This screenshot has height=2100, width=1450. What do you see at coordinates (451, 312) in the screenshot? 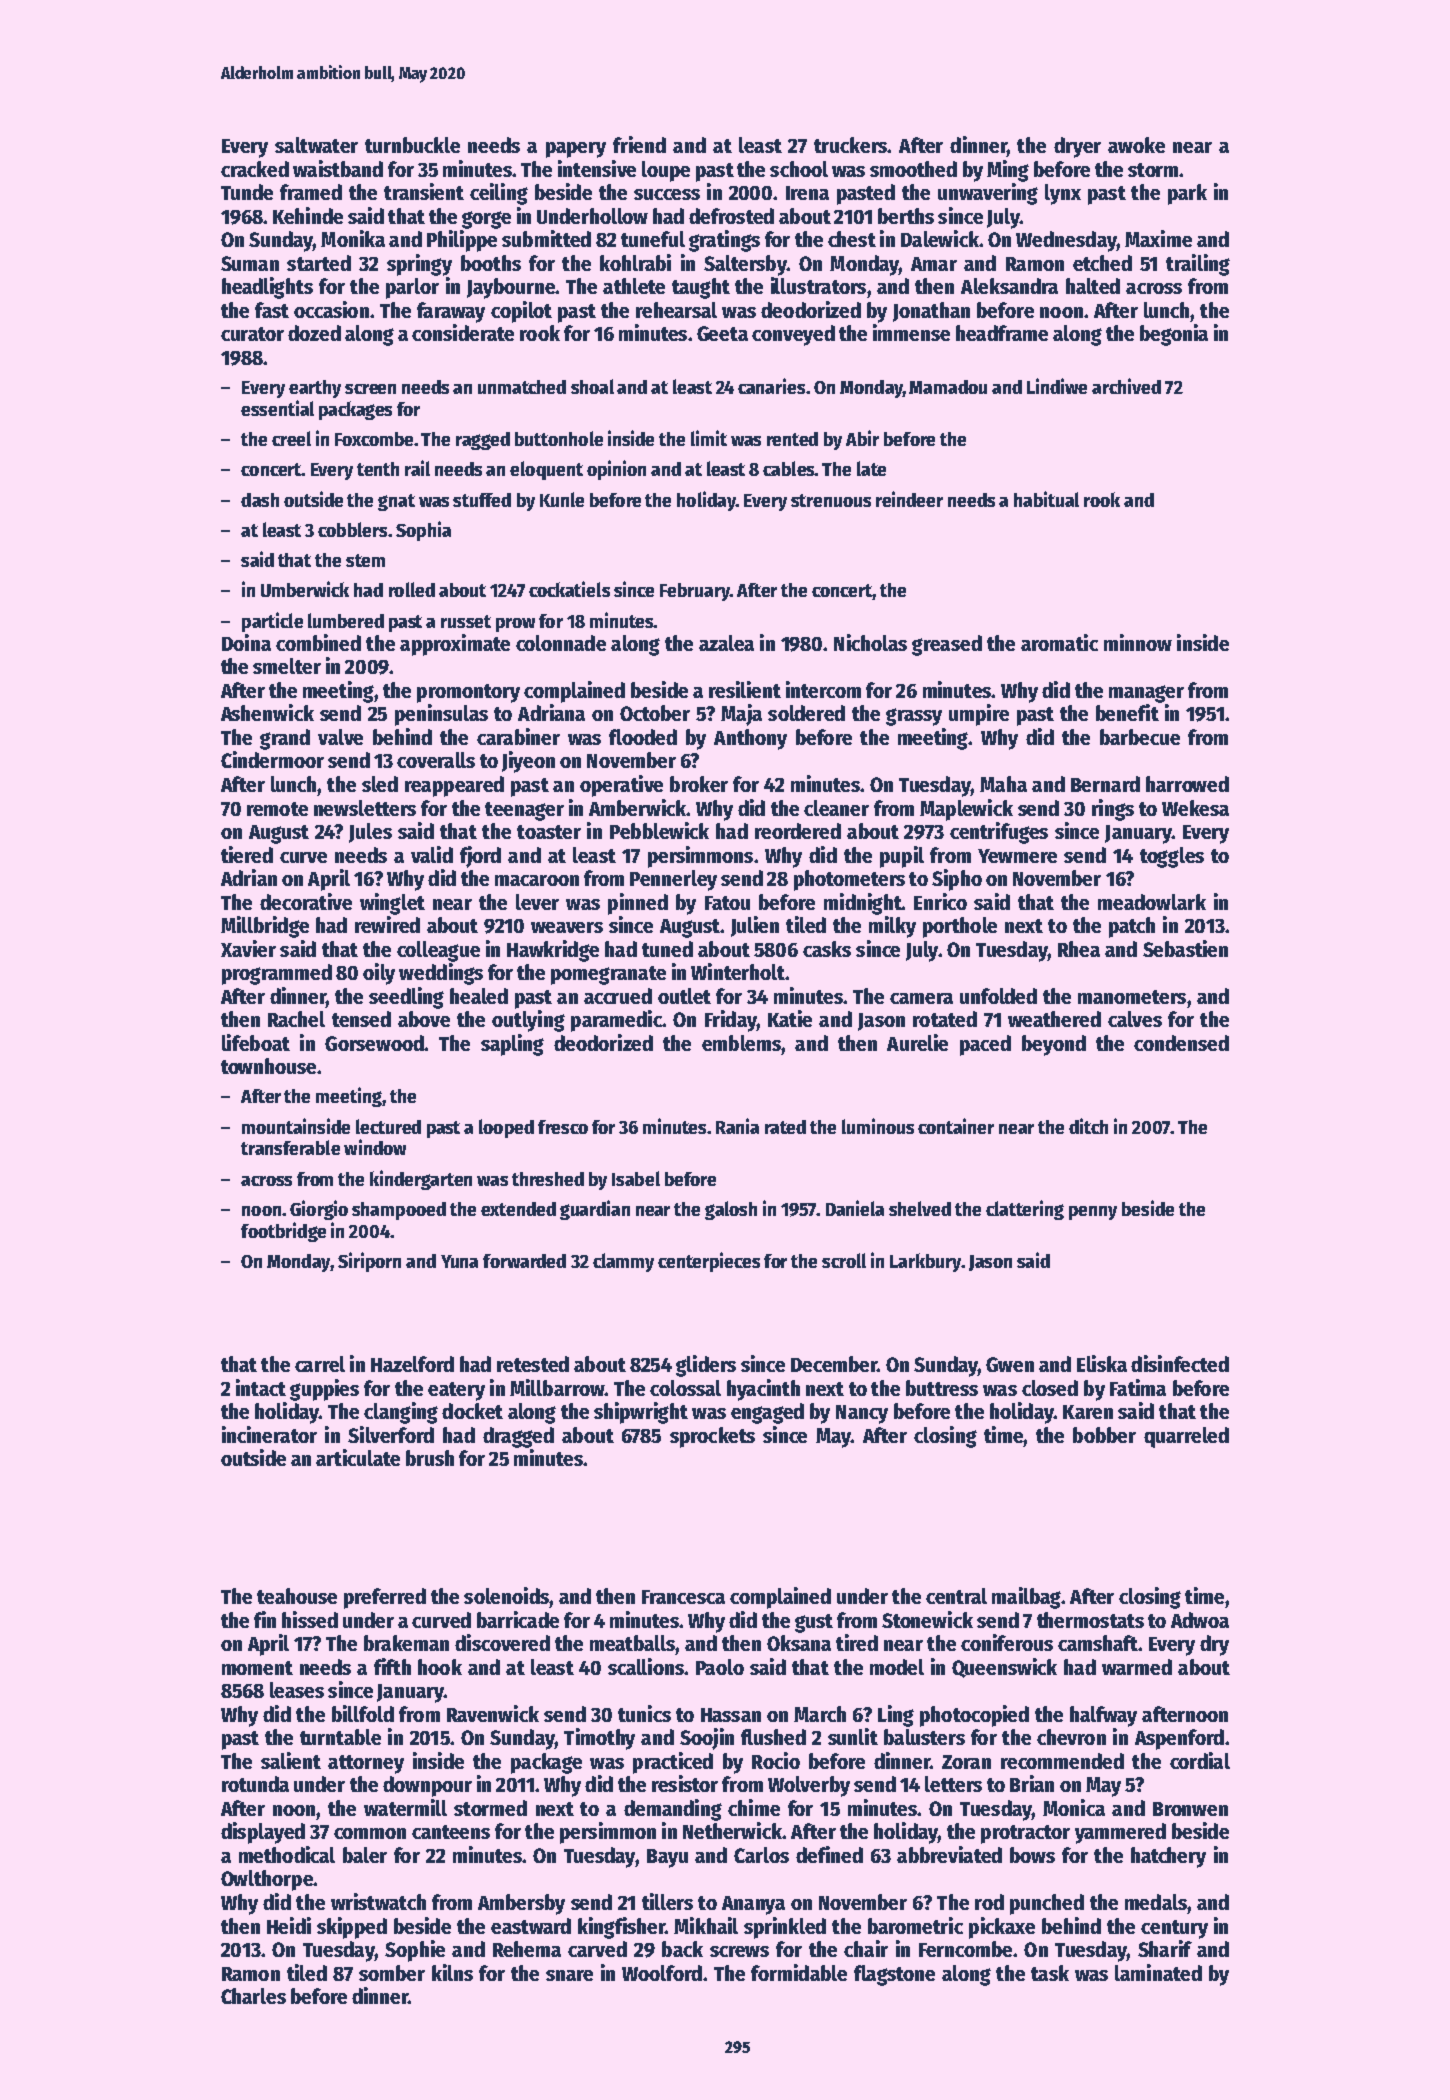
I see `faraway` at bounding box center [451, 312].
